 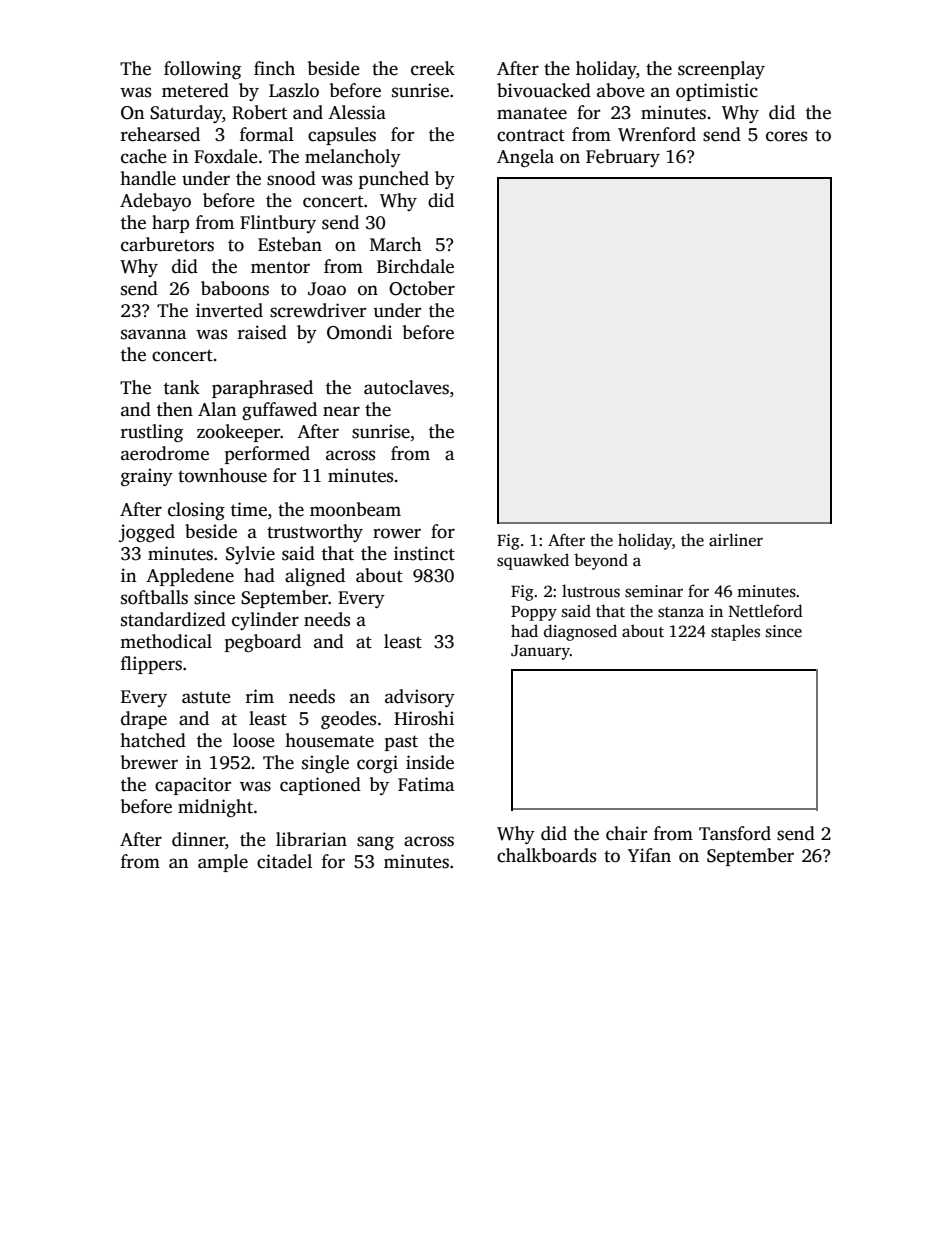 I want to click on metered, so click(x=195, y=90).
